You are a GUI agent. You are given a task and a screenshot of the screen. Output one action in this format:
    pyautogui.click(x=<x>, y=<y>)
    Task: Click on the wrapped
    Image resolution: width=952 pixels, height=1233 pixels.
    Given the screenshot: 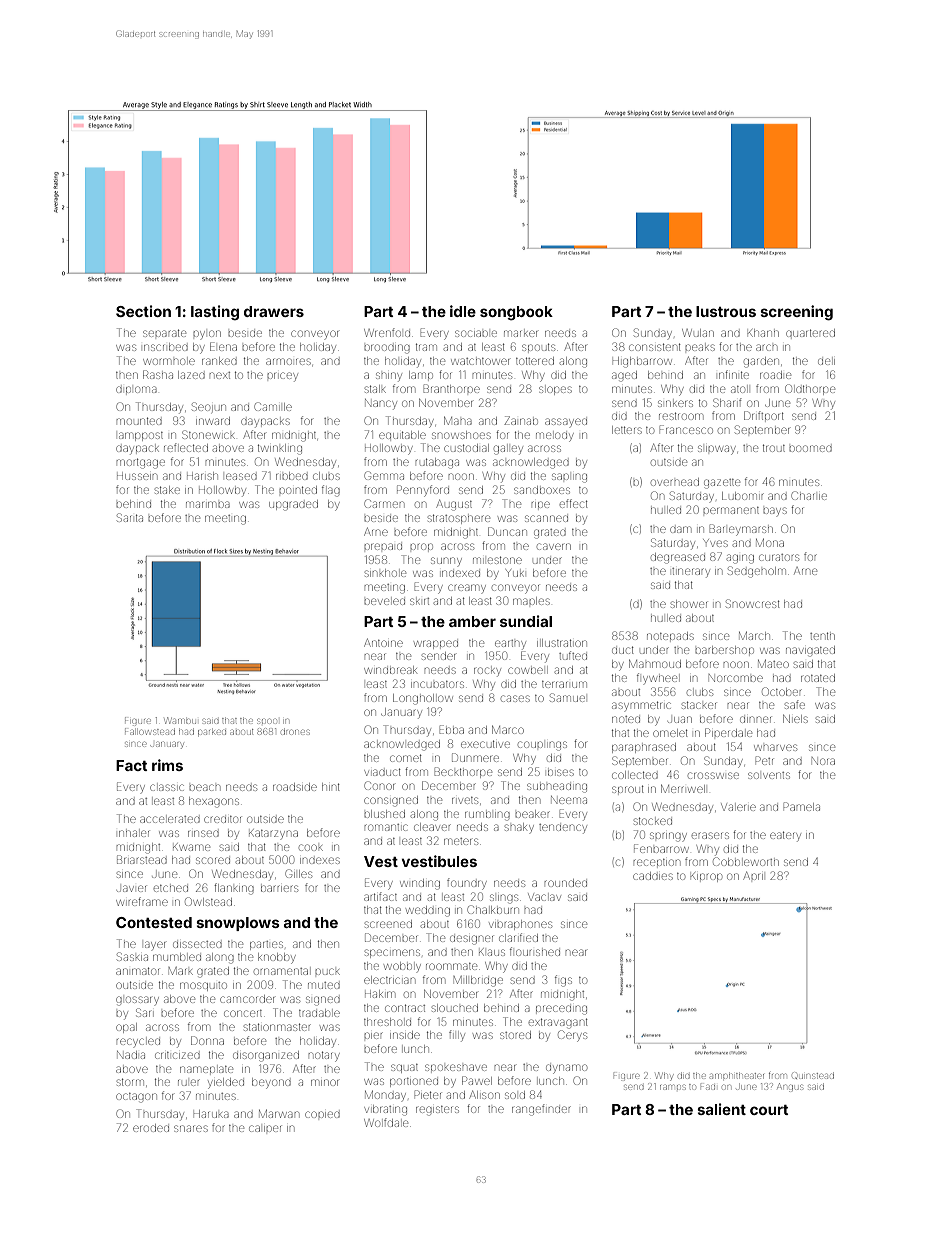 What is the action you would take?
    pyautogui.click(x=436, y=644)
